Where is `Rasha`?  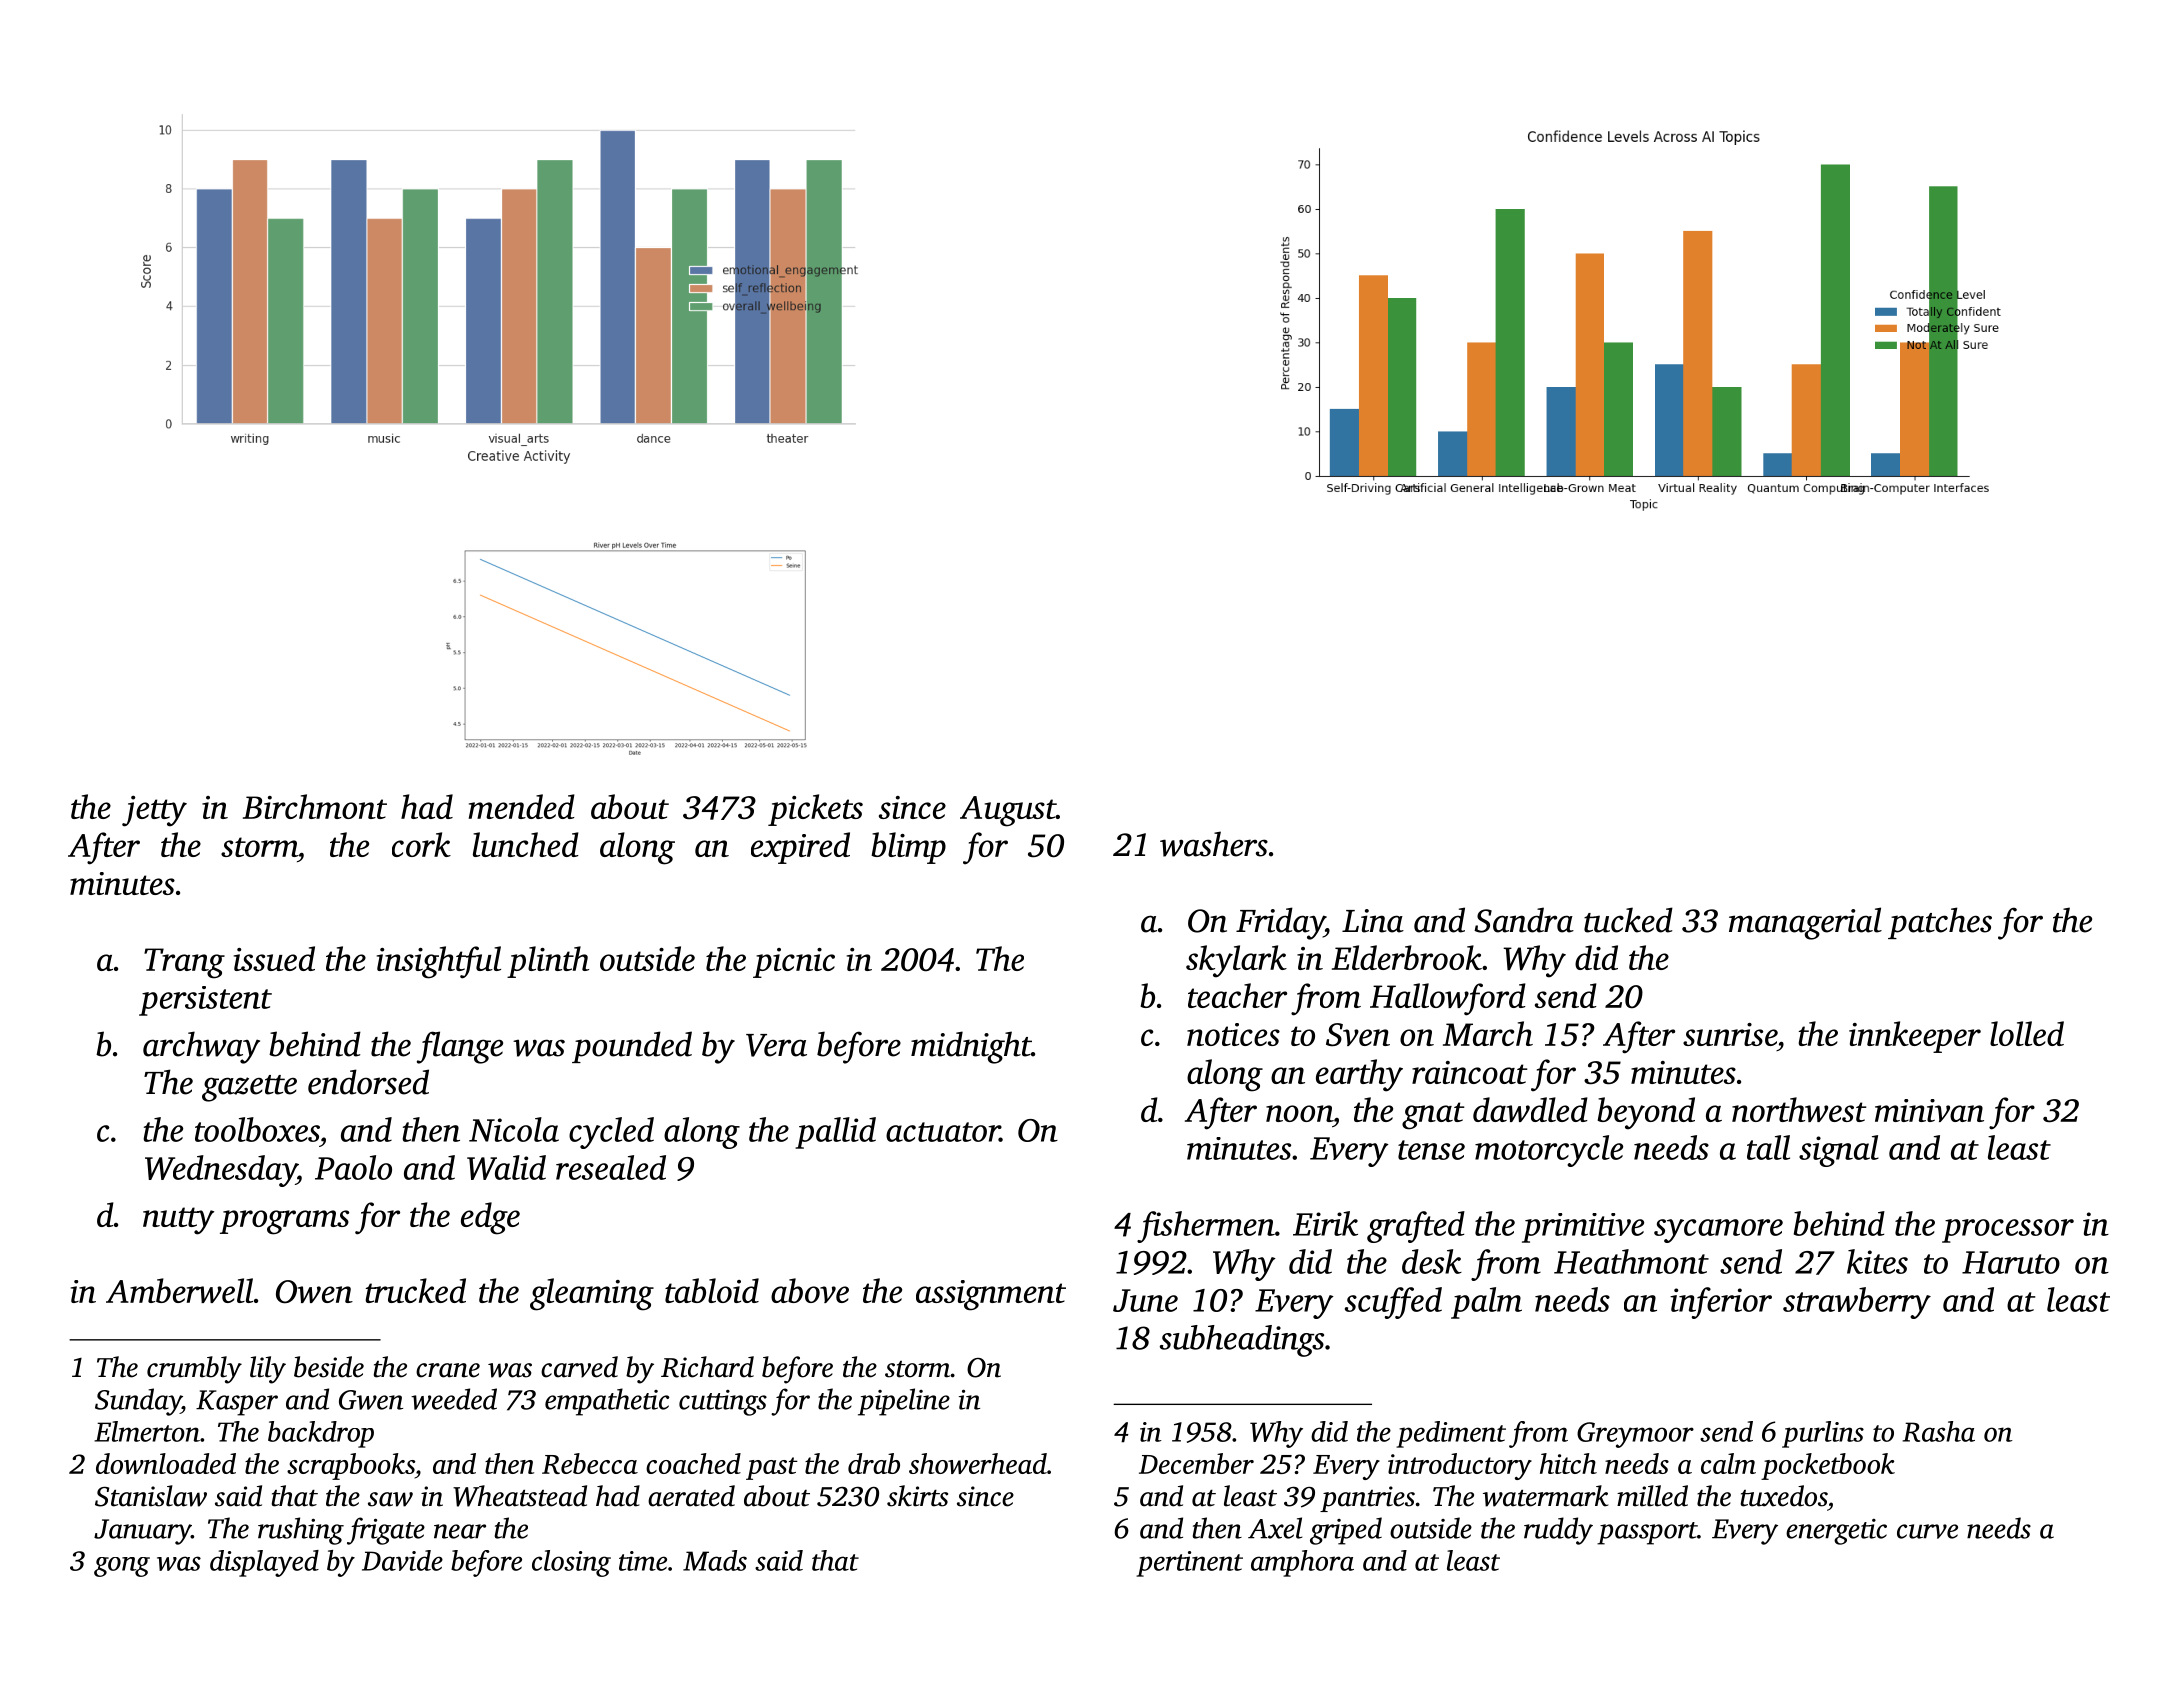 Rasha is located at coordinates (1938, 1431).
